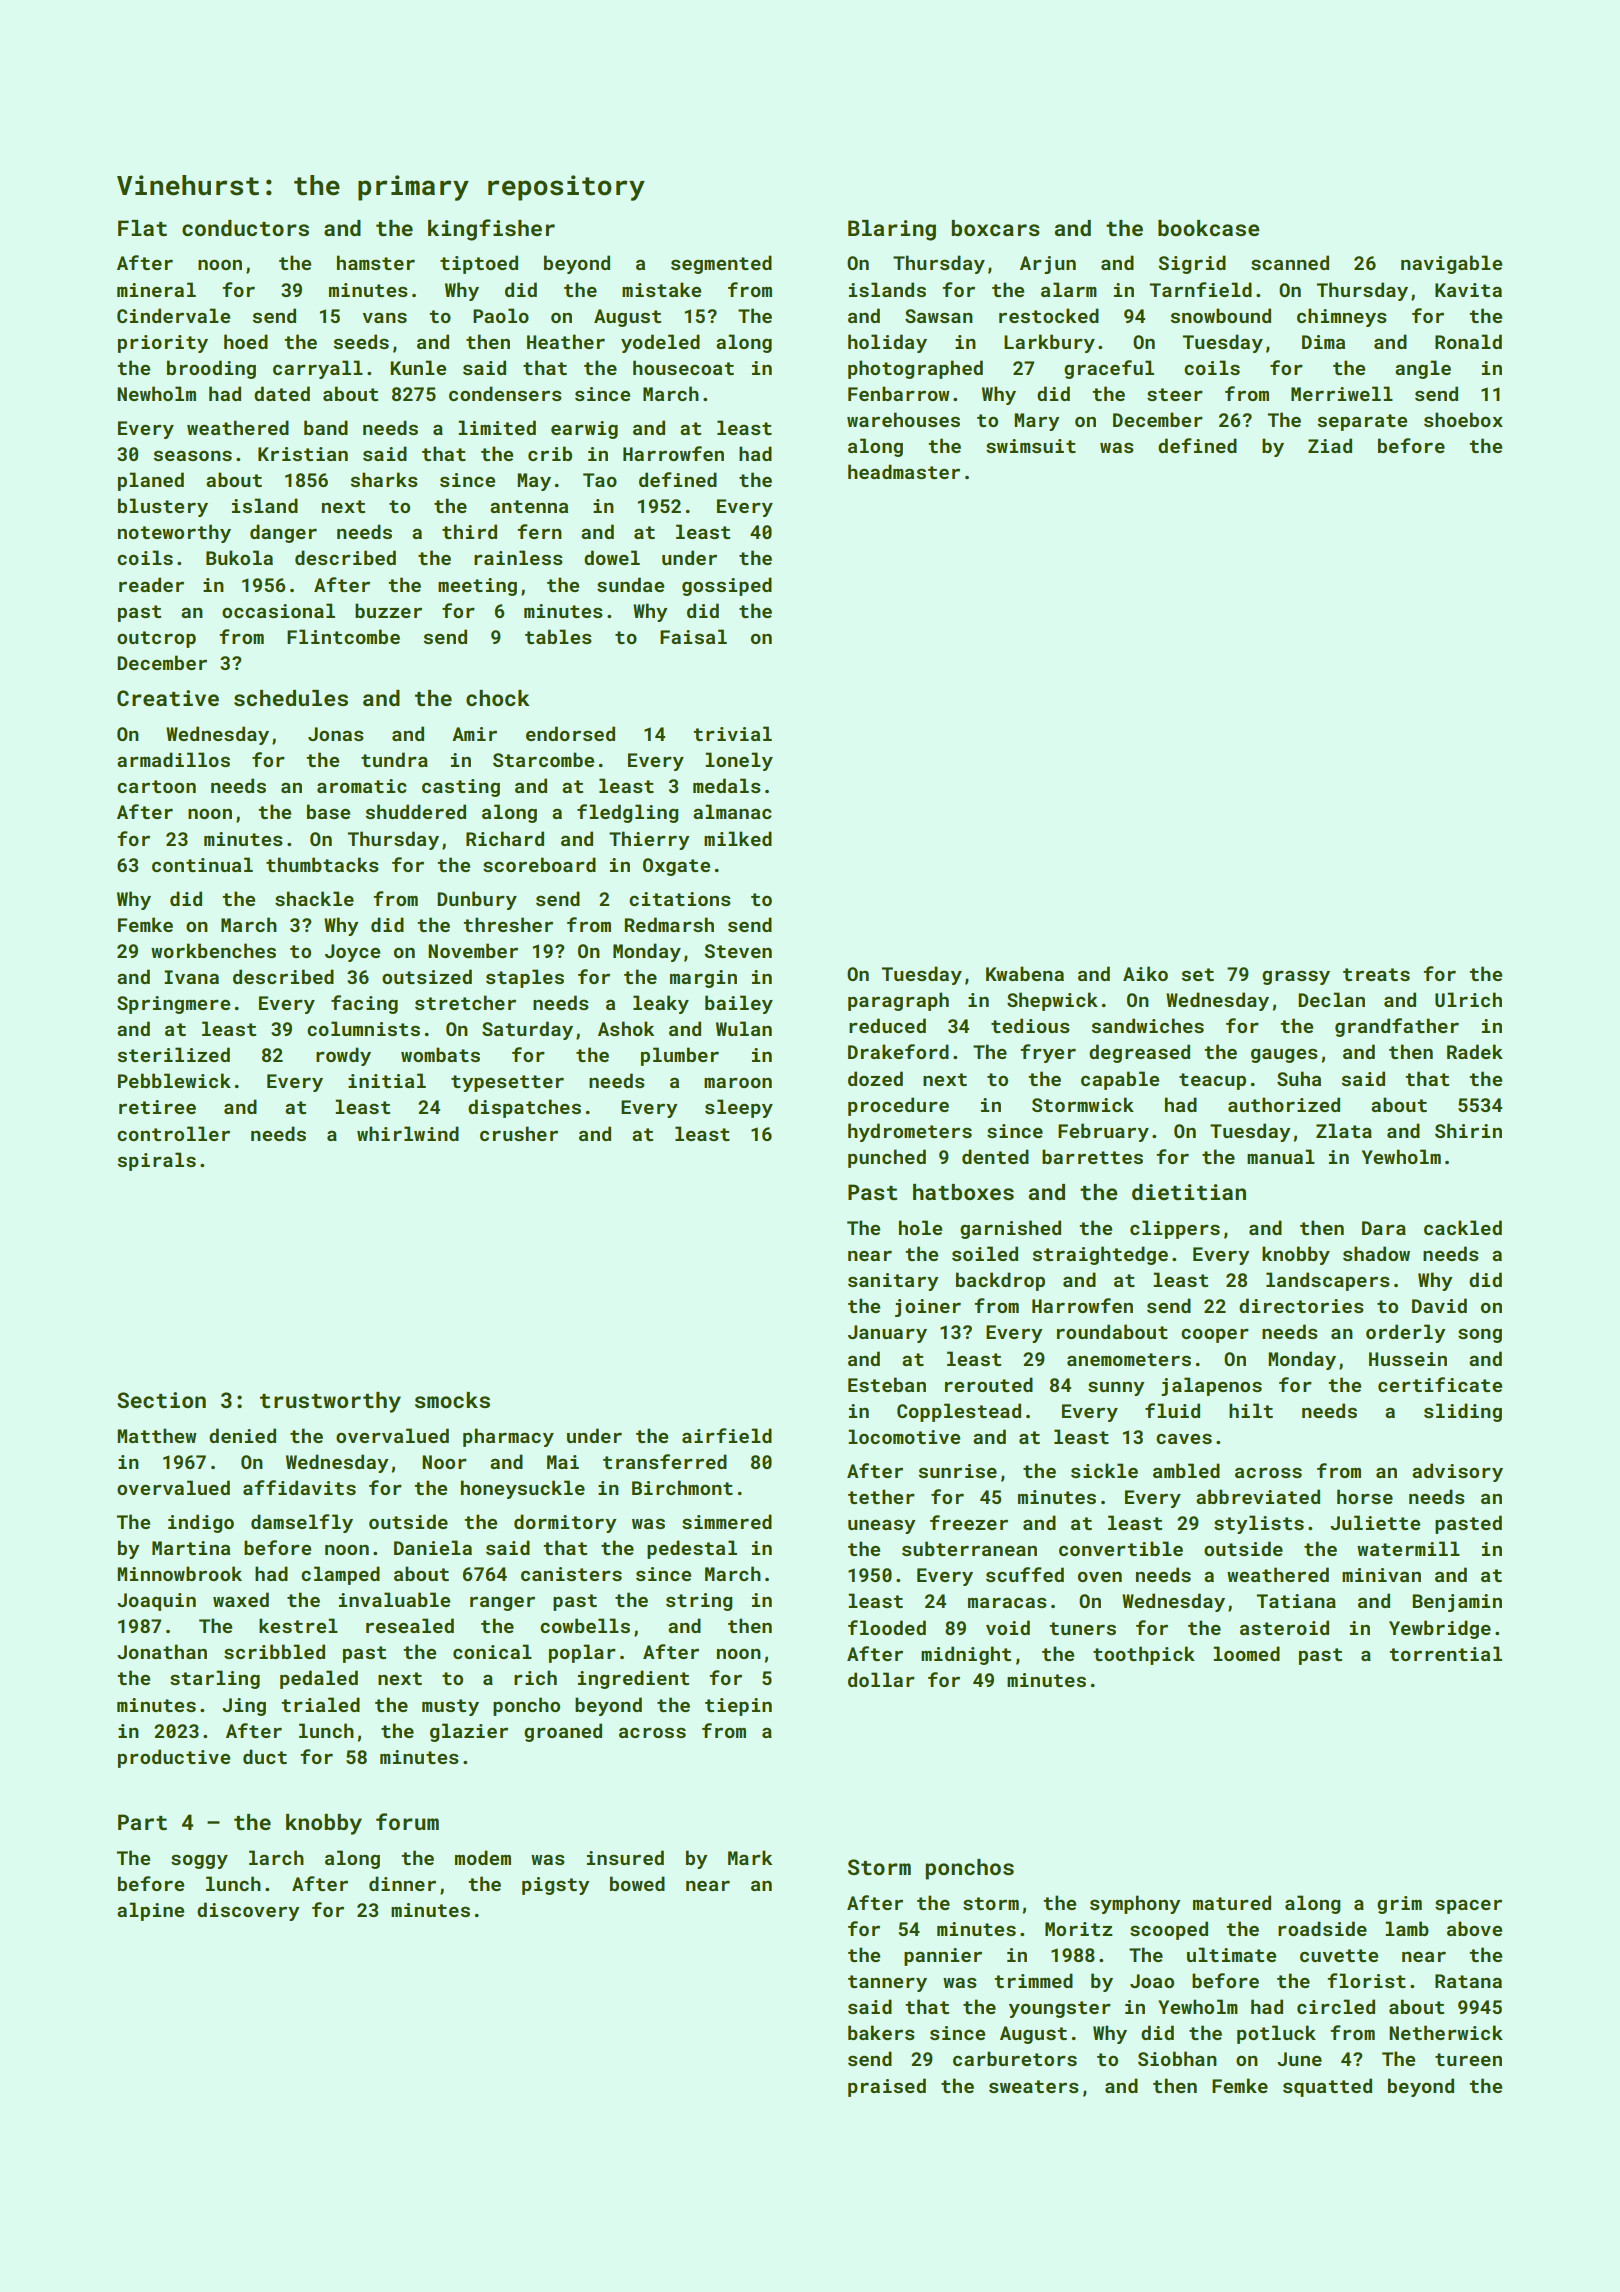  I want to click on Steven, so click(738, 951).
